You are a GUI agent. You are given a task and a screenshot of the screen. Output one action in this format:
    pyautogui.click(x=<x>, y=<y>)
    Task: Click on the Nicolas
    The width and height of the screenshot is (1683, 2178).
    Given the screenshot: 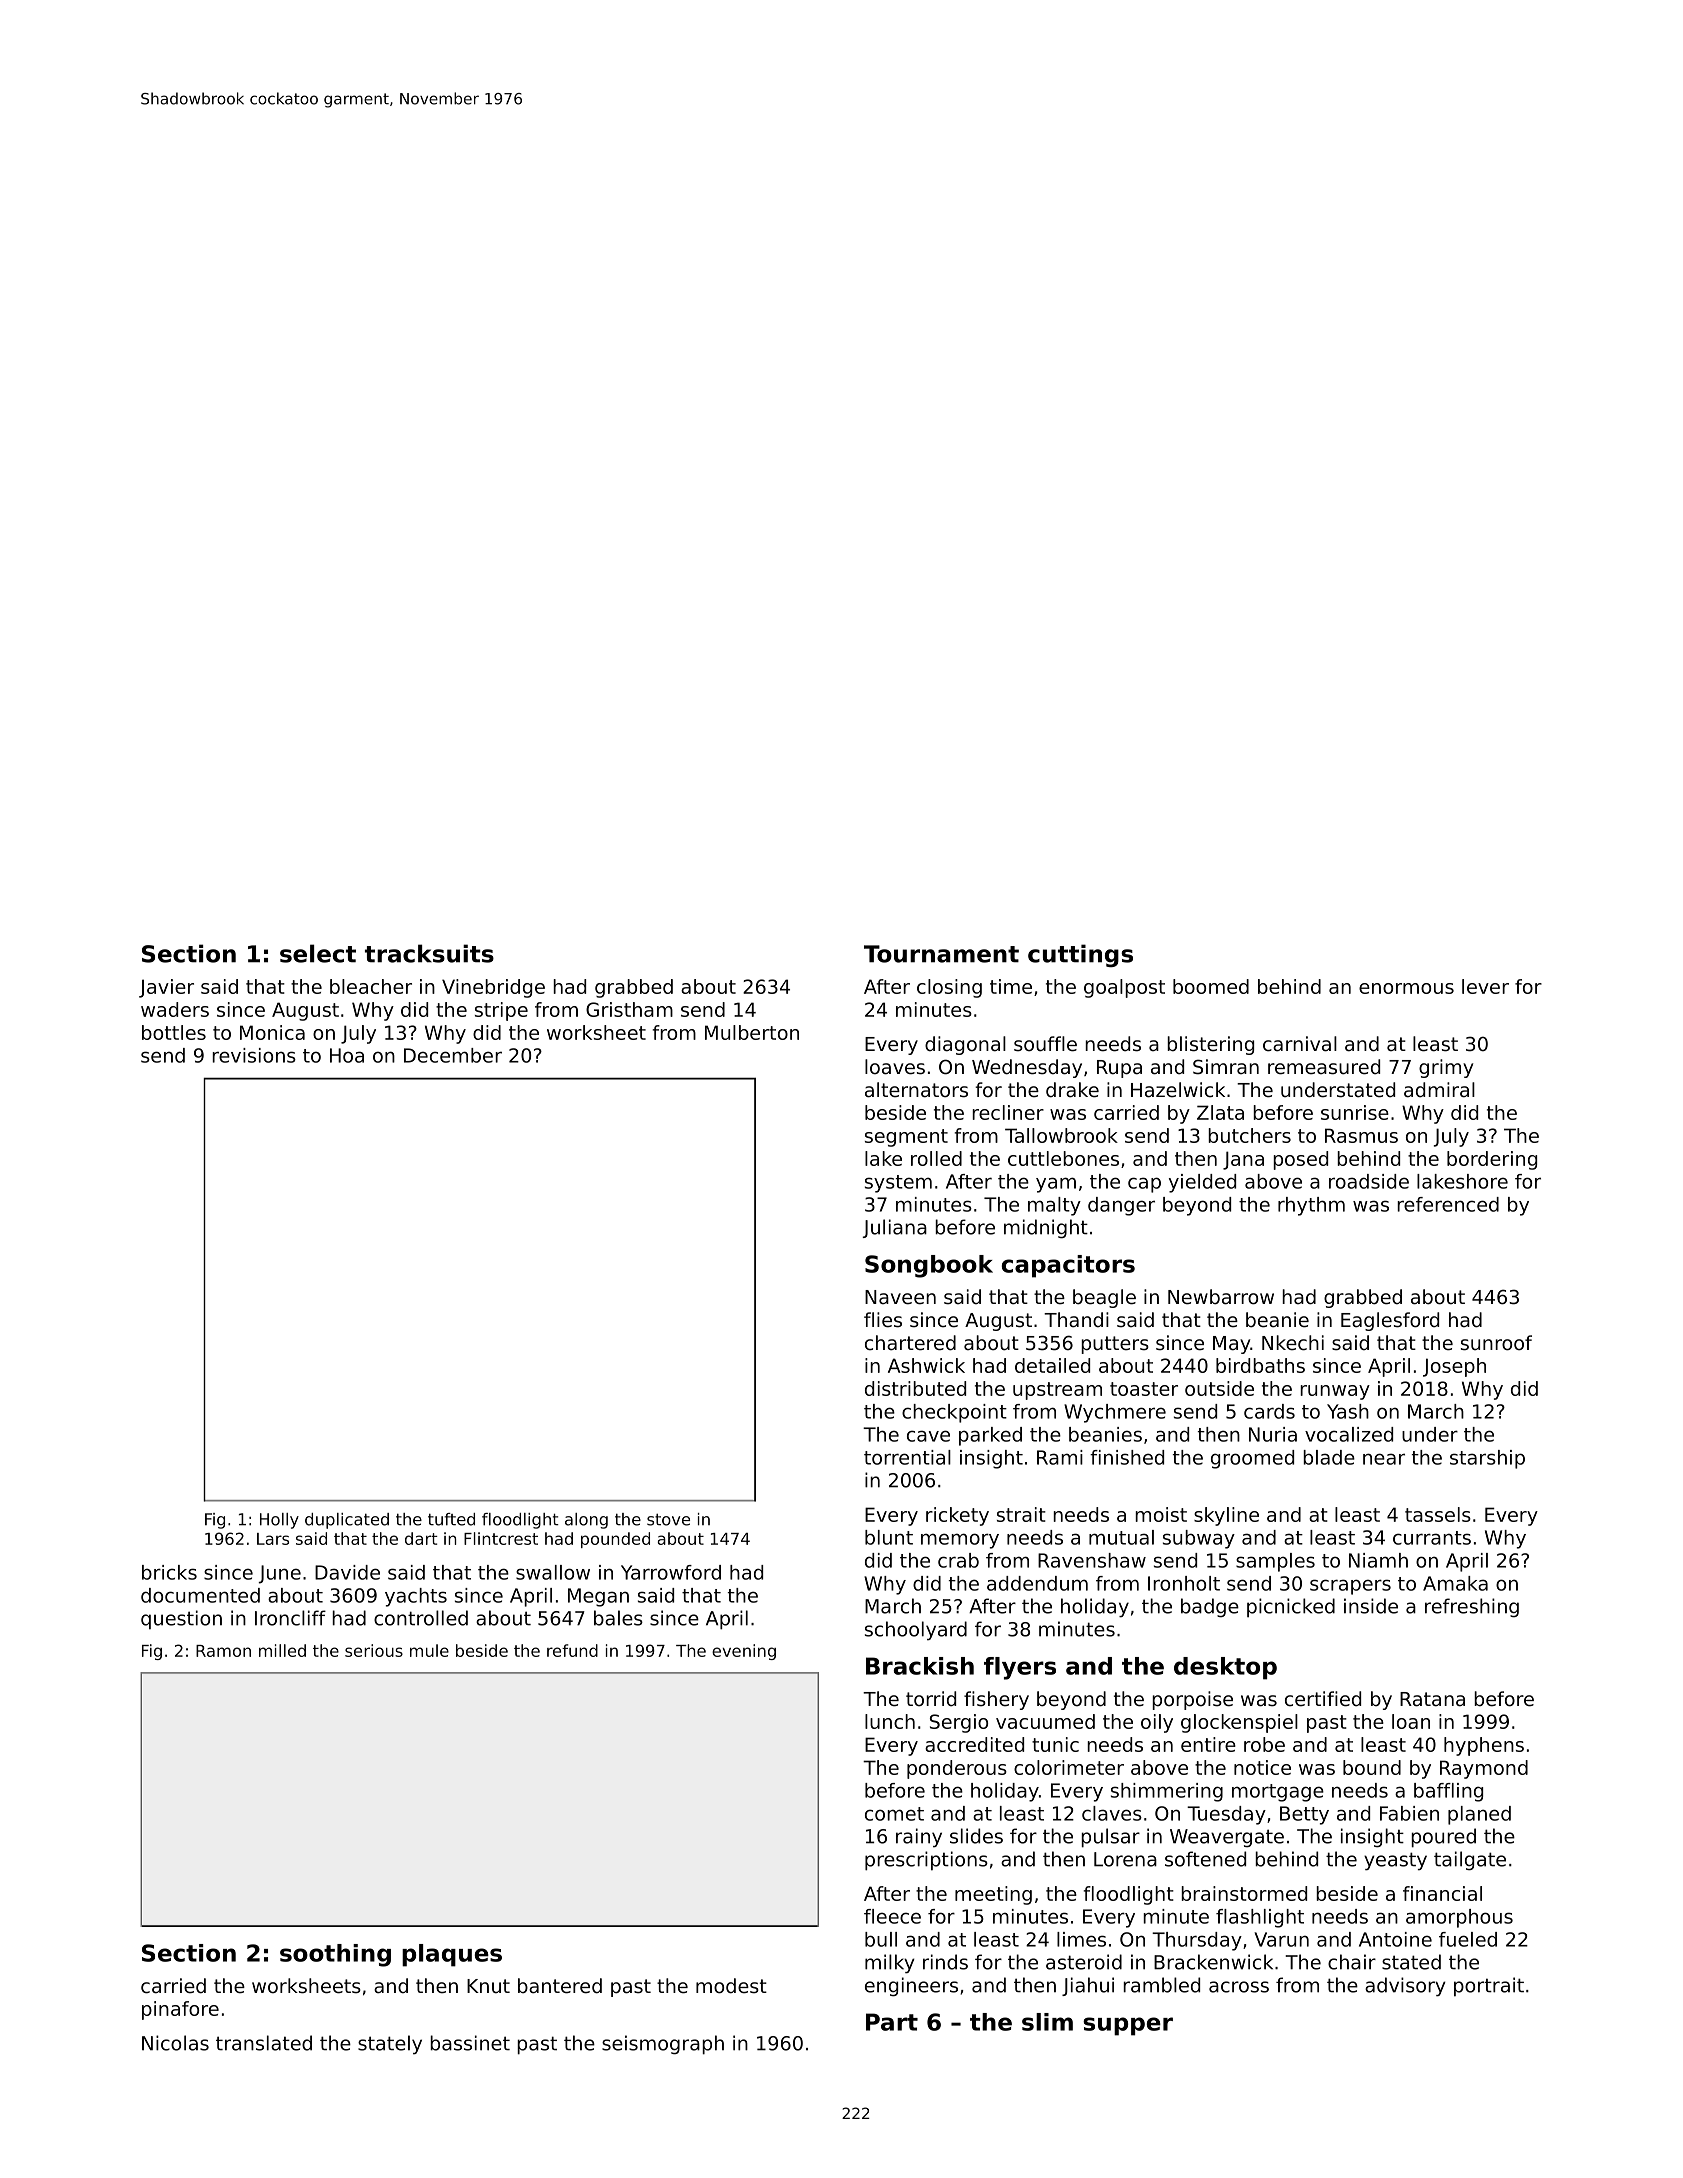 What is the action you would take?
    pyautogui.click(x=175, y=2043)
